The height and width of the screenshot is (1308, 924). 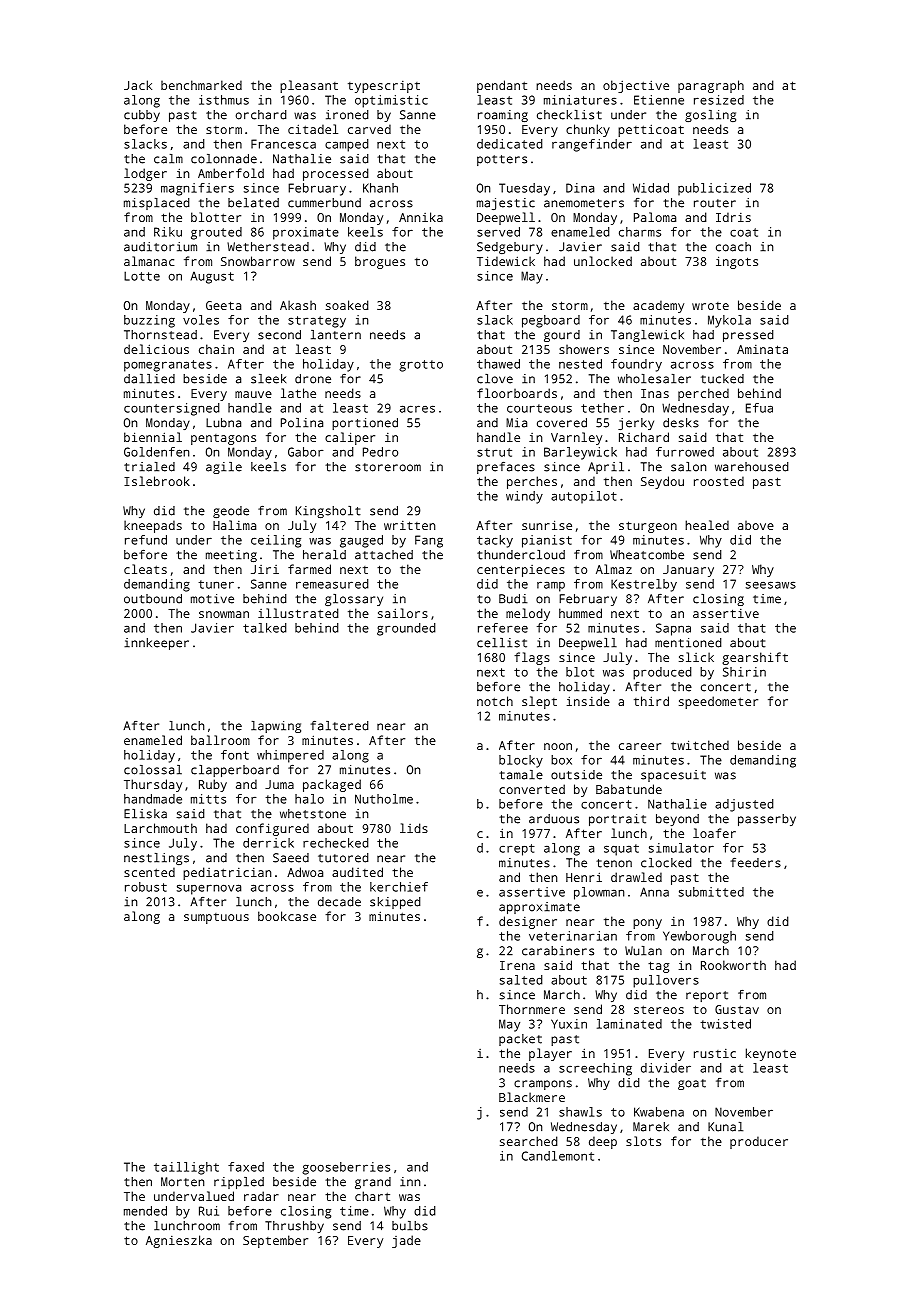 I want to click on jade, so click(x=406, y=1241).
